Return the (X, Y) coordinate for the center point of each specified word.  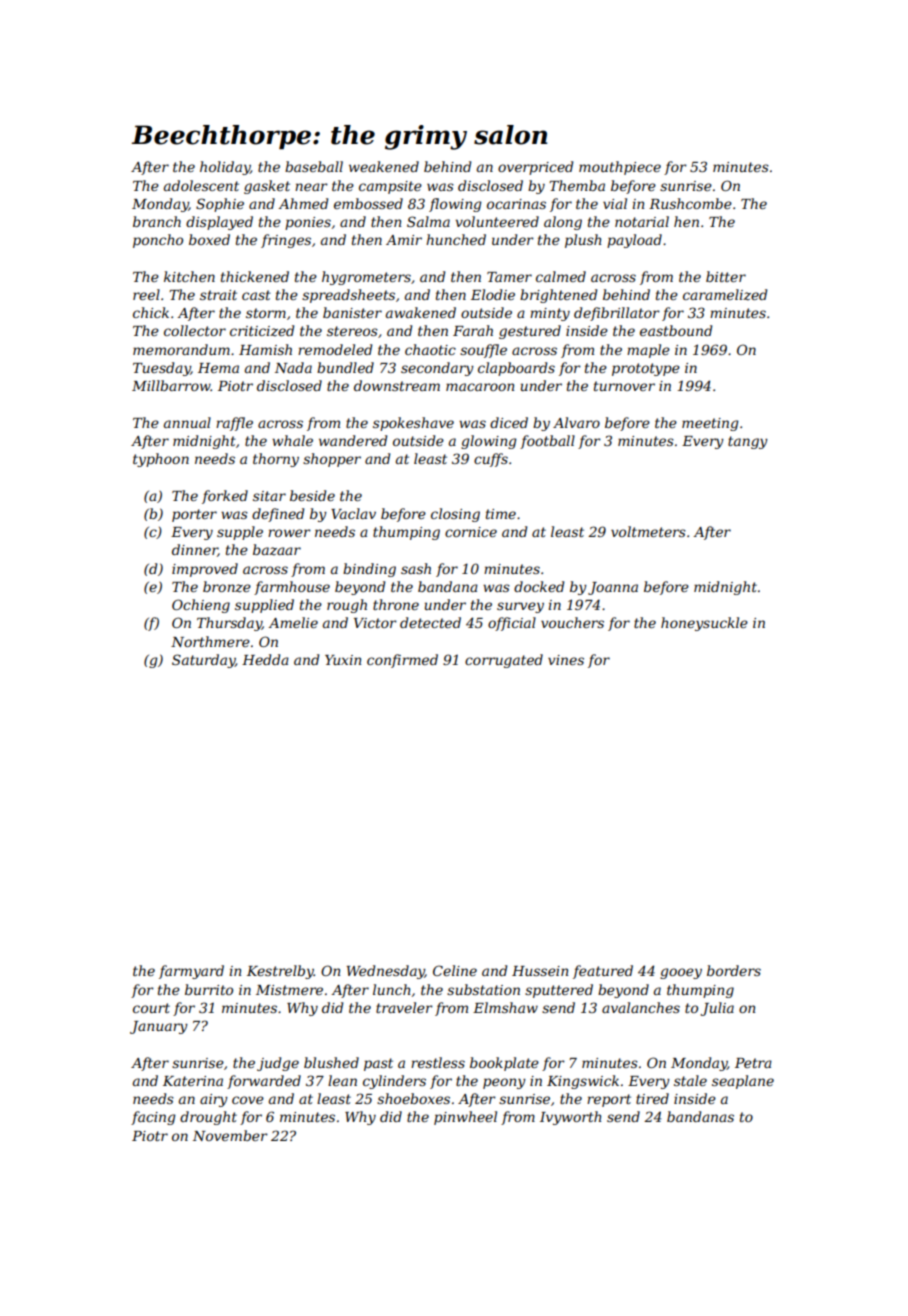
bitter (726, 276)
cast (256, 295)
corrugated (504, 661)
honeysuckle (704, 624)
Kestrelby (280, 972)
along (563, 223)
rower (289, 533)
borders (734, 970)
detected (430, 622)
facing (153, 1118)
